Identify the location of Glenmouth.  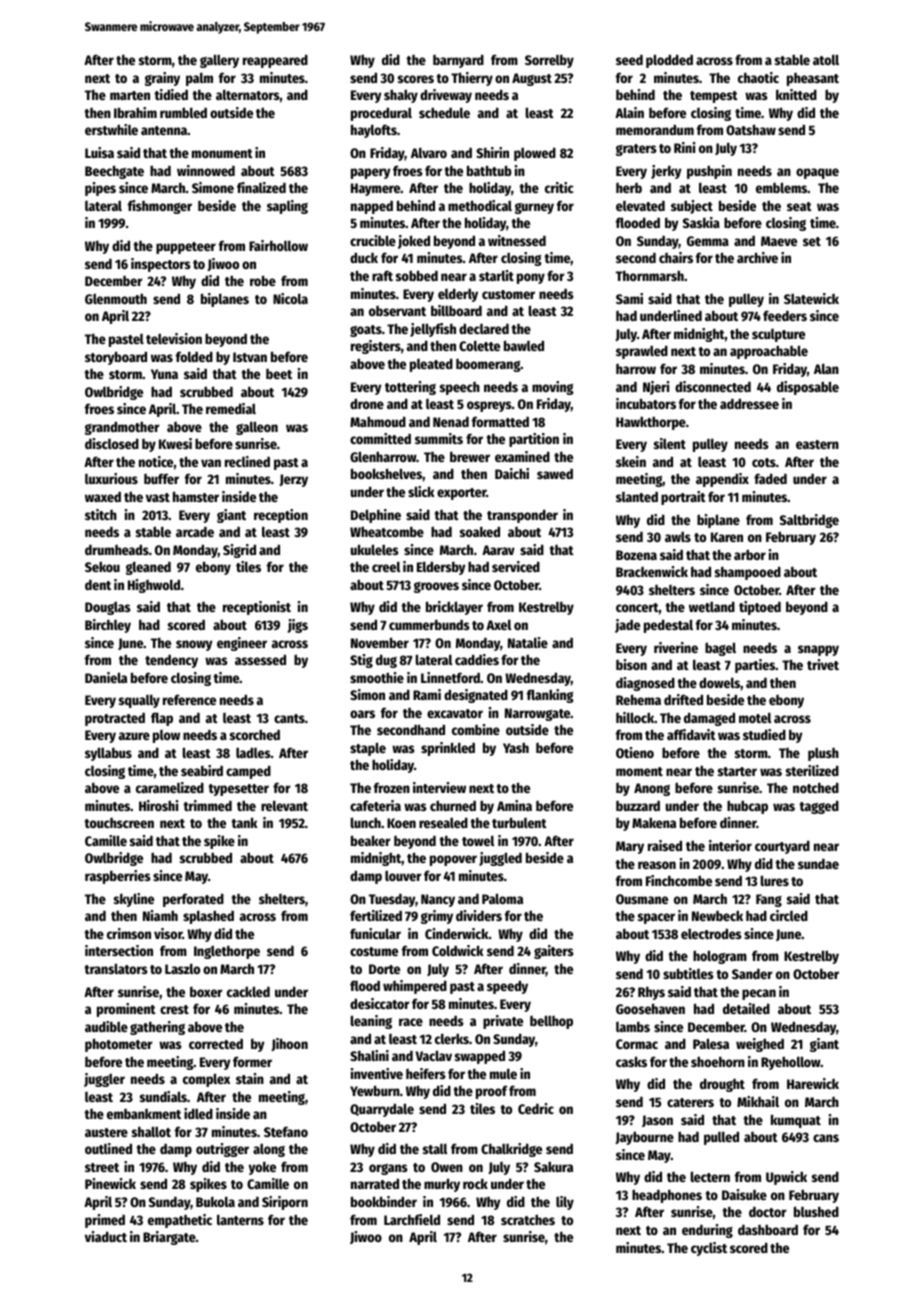
(116, 298).
